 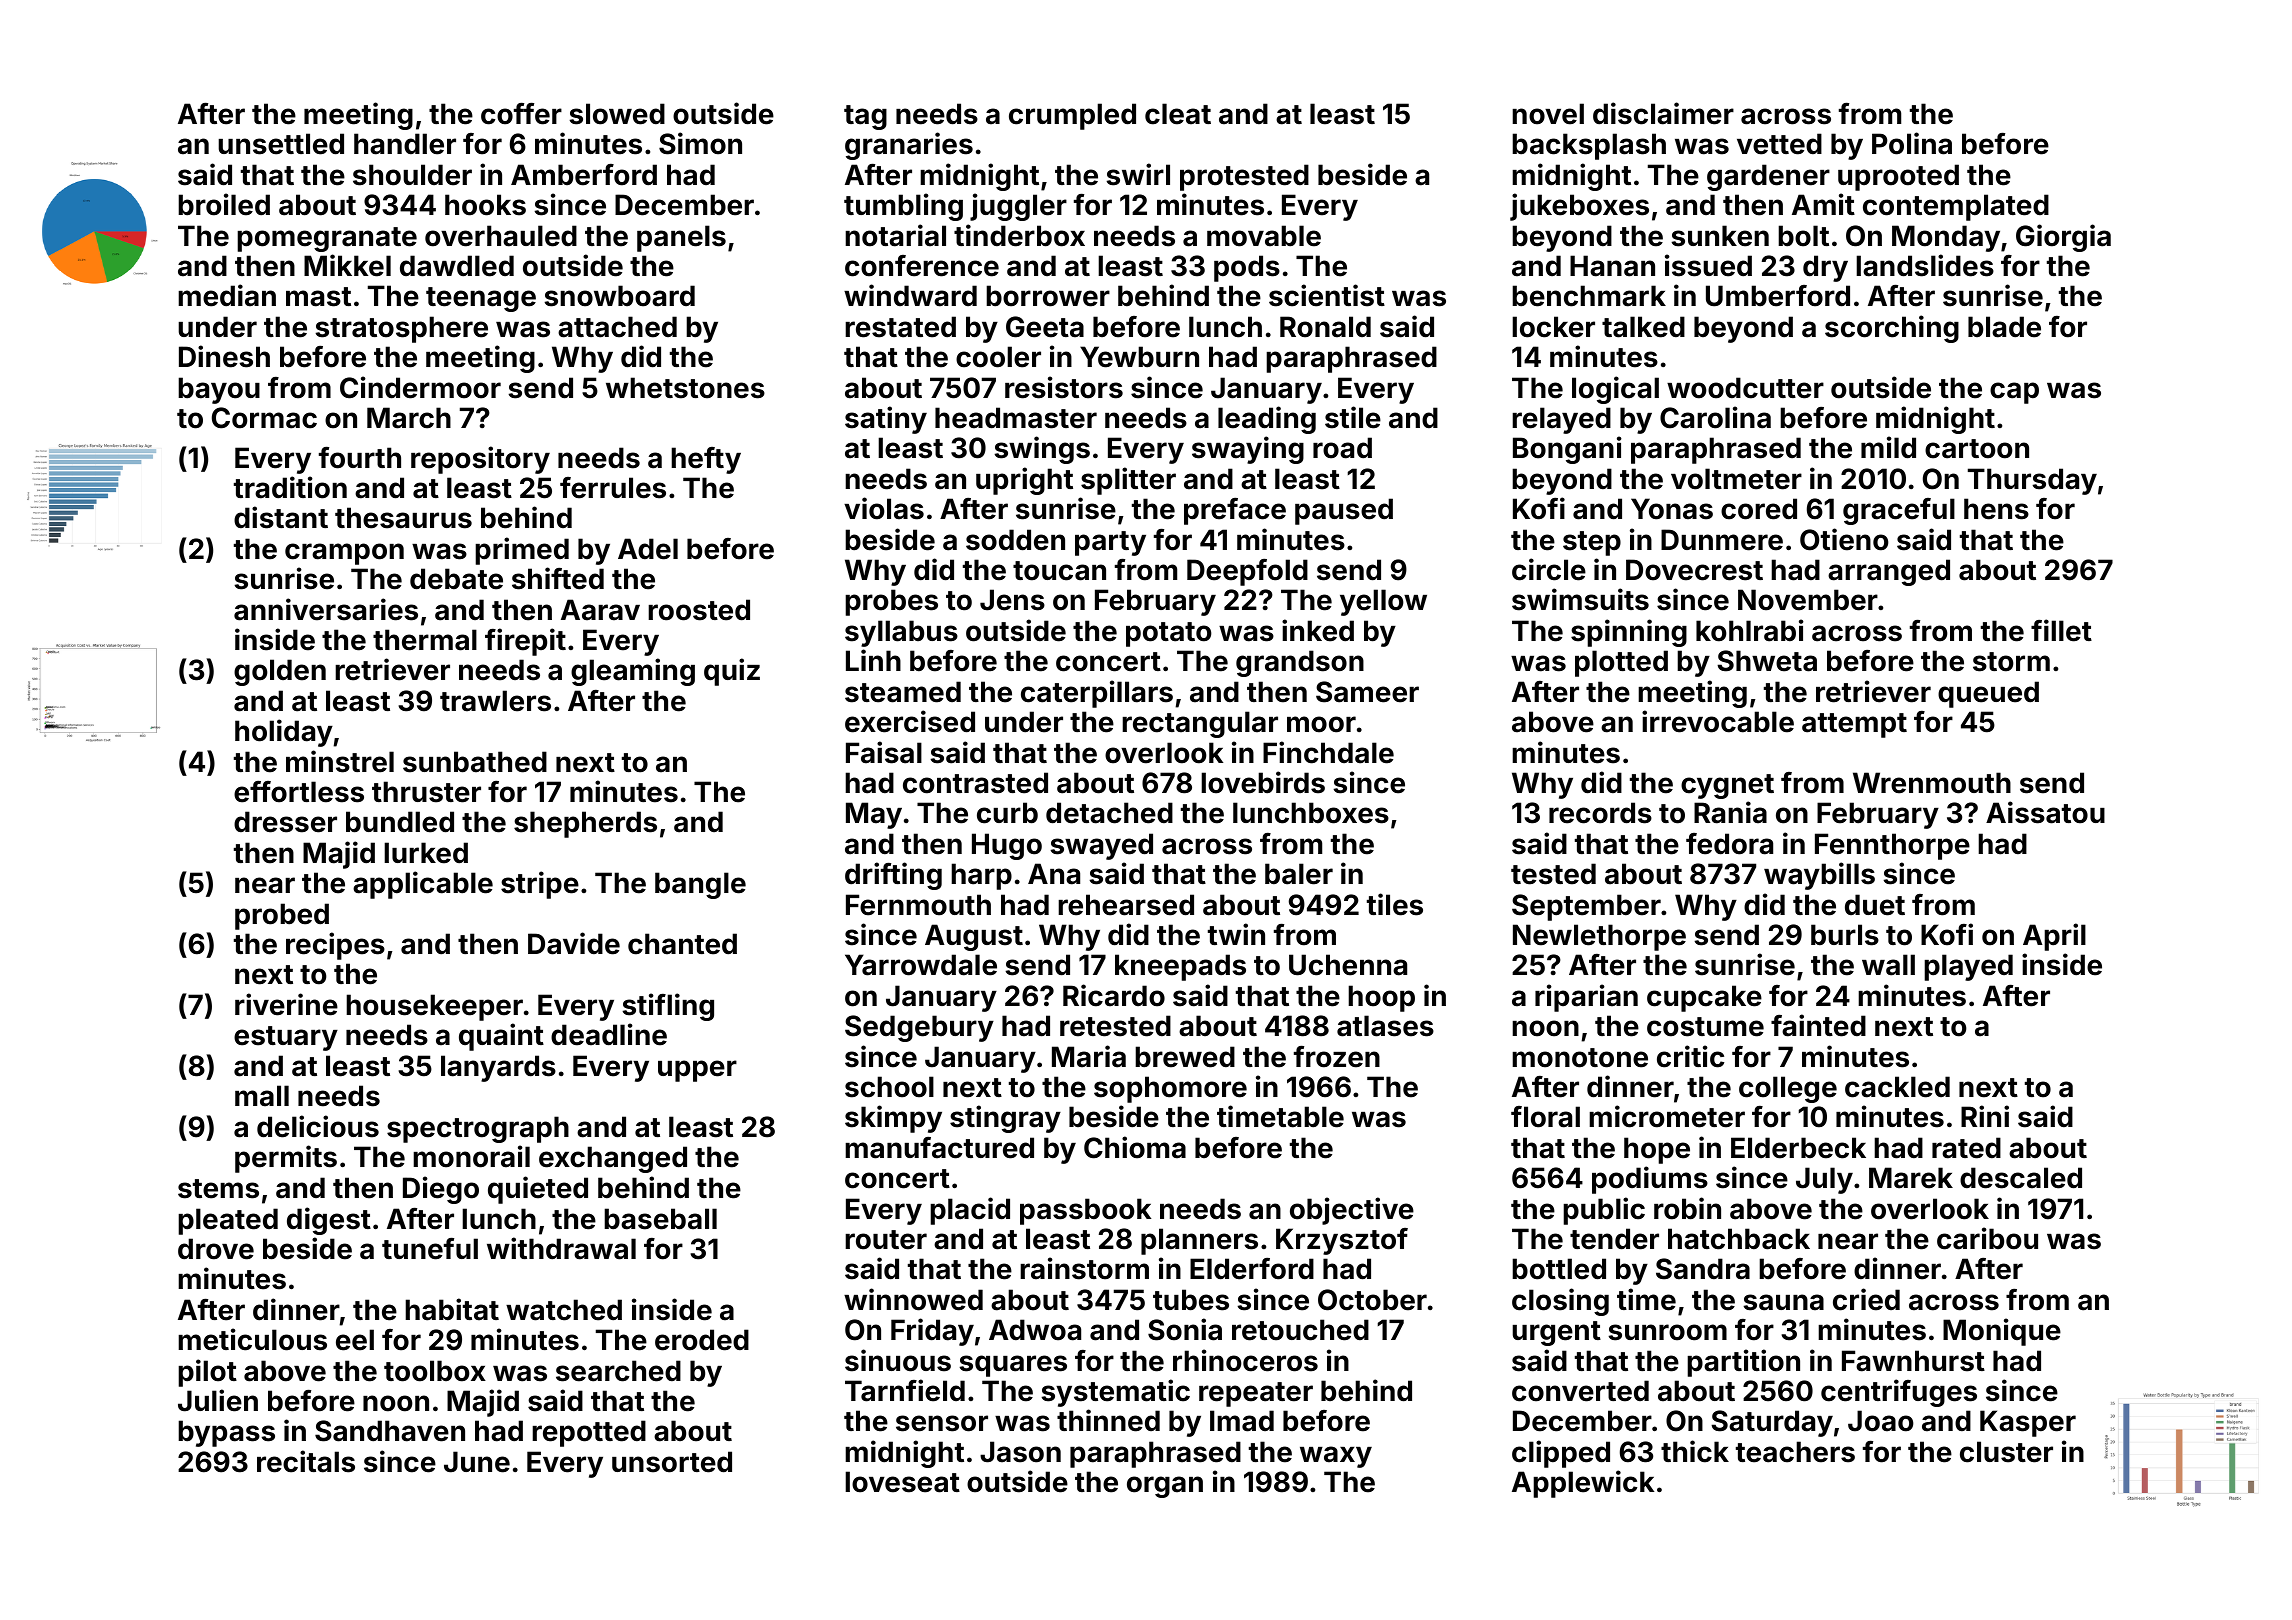 What do you see at coordinates (1845, 935) in the screenshot?
I see `burls` at bounding box center [1845, 935].
